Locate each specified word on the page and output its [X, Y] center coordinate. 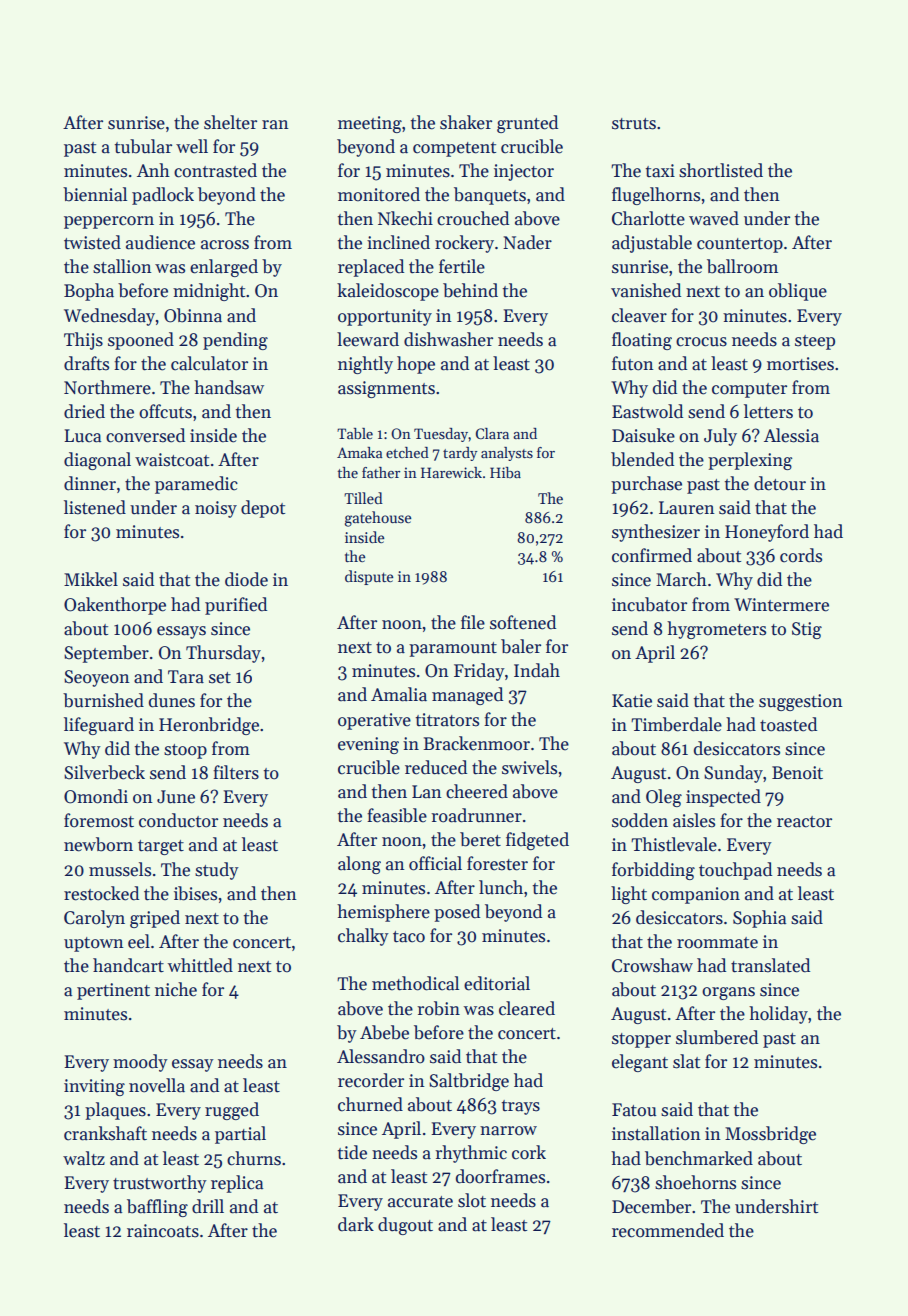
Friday [479, 672]
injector [524, 172]
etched [407, 452]
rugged [232, 1111]
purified [236, 606]
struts [634, 124]
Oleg [664, 798]
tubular [143, 146]
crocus [701, 342]
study [217, 871]
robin [438, 1008]
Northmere [107, 387]
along [359, 865]
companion [696, 895]
